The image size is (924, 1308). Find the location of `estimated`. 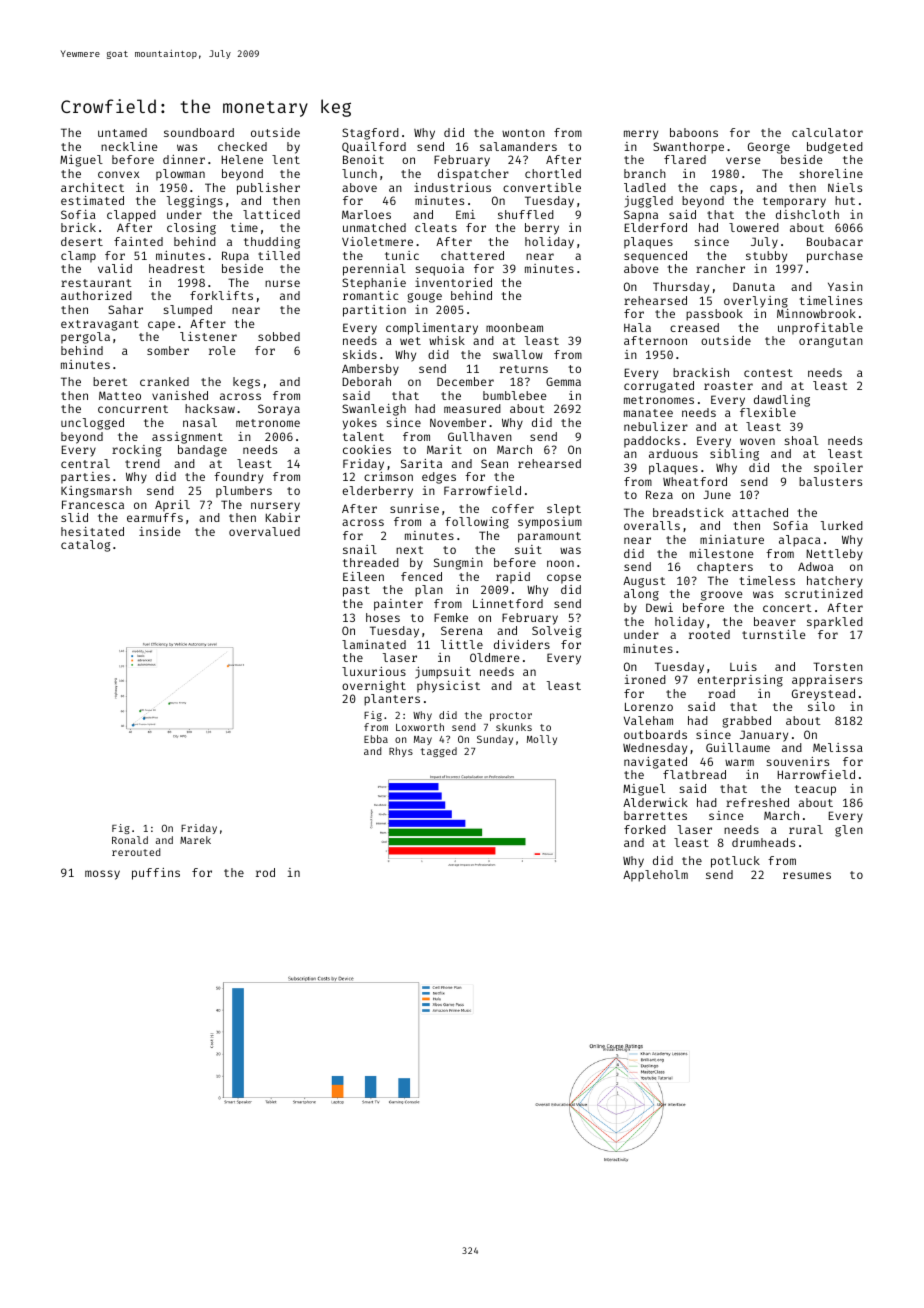

estimated is located at coordinates (92, 200).
